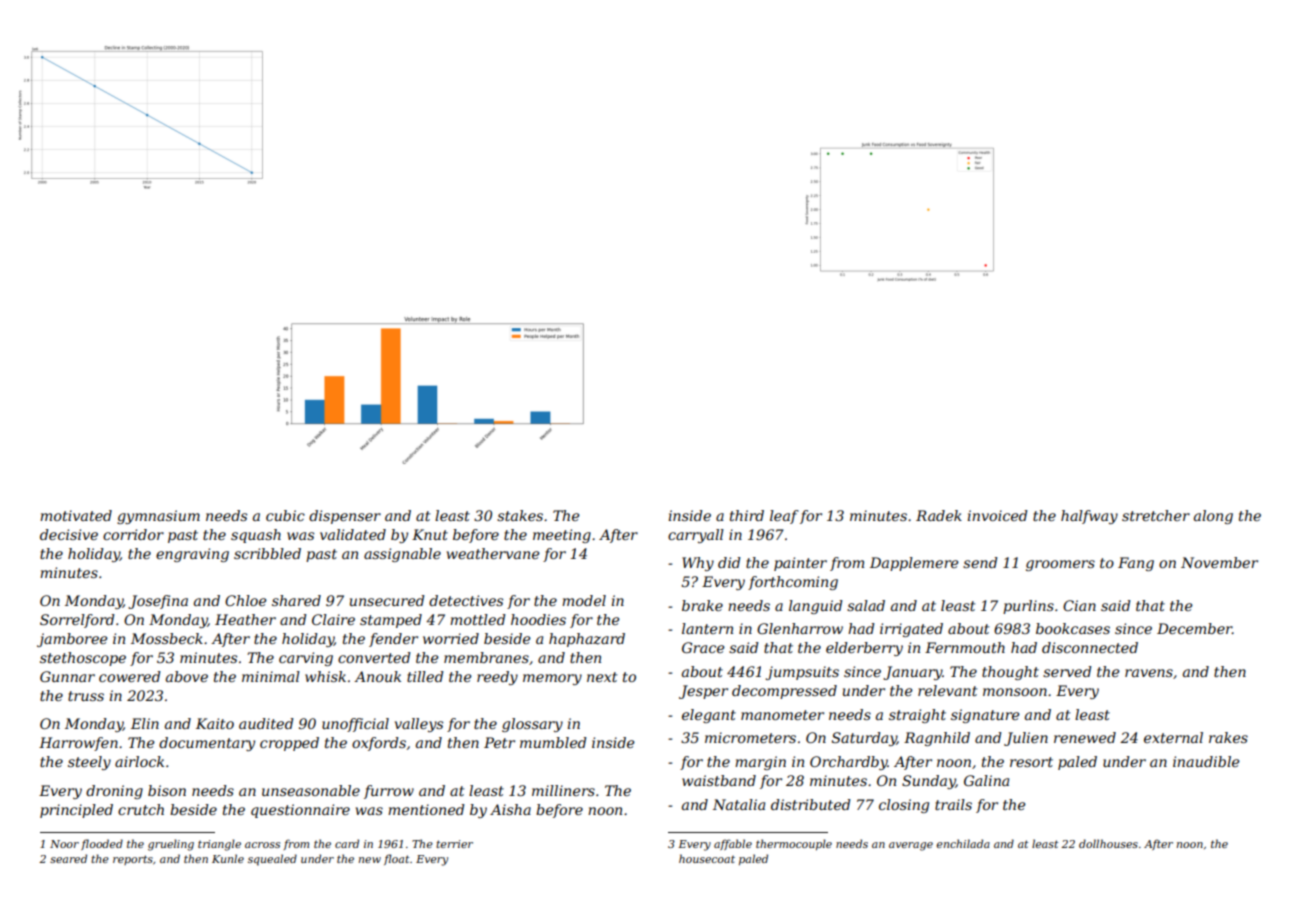  What do you see at coordinates (377, 676) in the document?
I see `Anouk` at bounding box center [377, 676].
